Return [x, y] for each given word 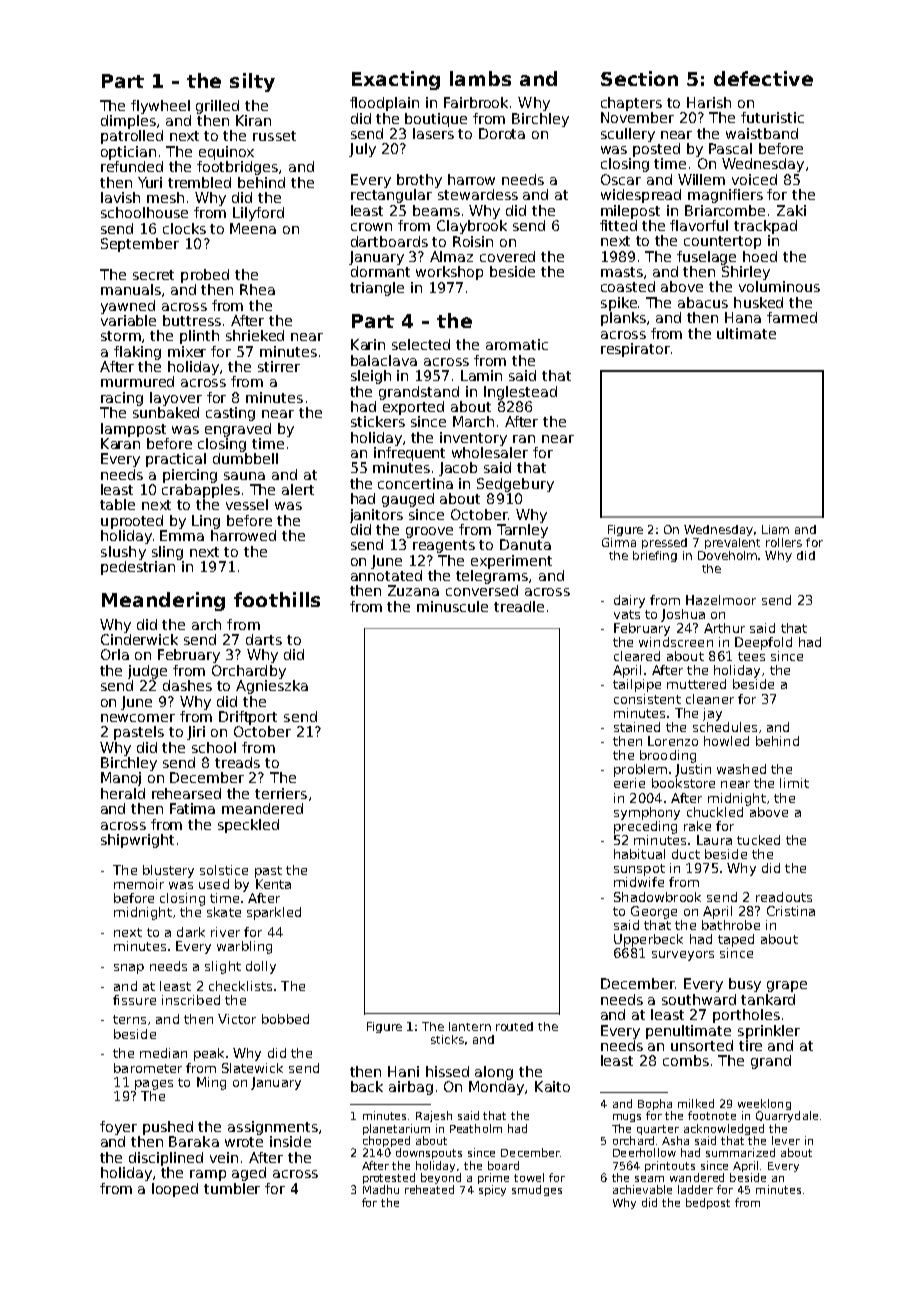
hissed [447, 1071]
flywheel [160, 107]
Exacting [396, 80]
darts [264, 639]
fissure [134, 1000]
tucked [758, 840]
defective [763, 78]
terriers [281, 793]
